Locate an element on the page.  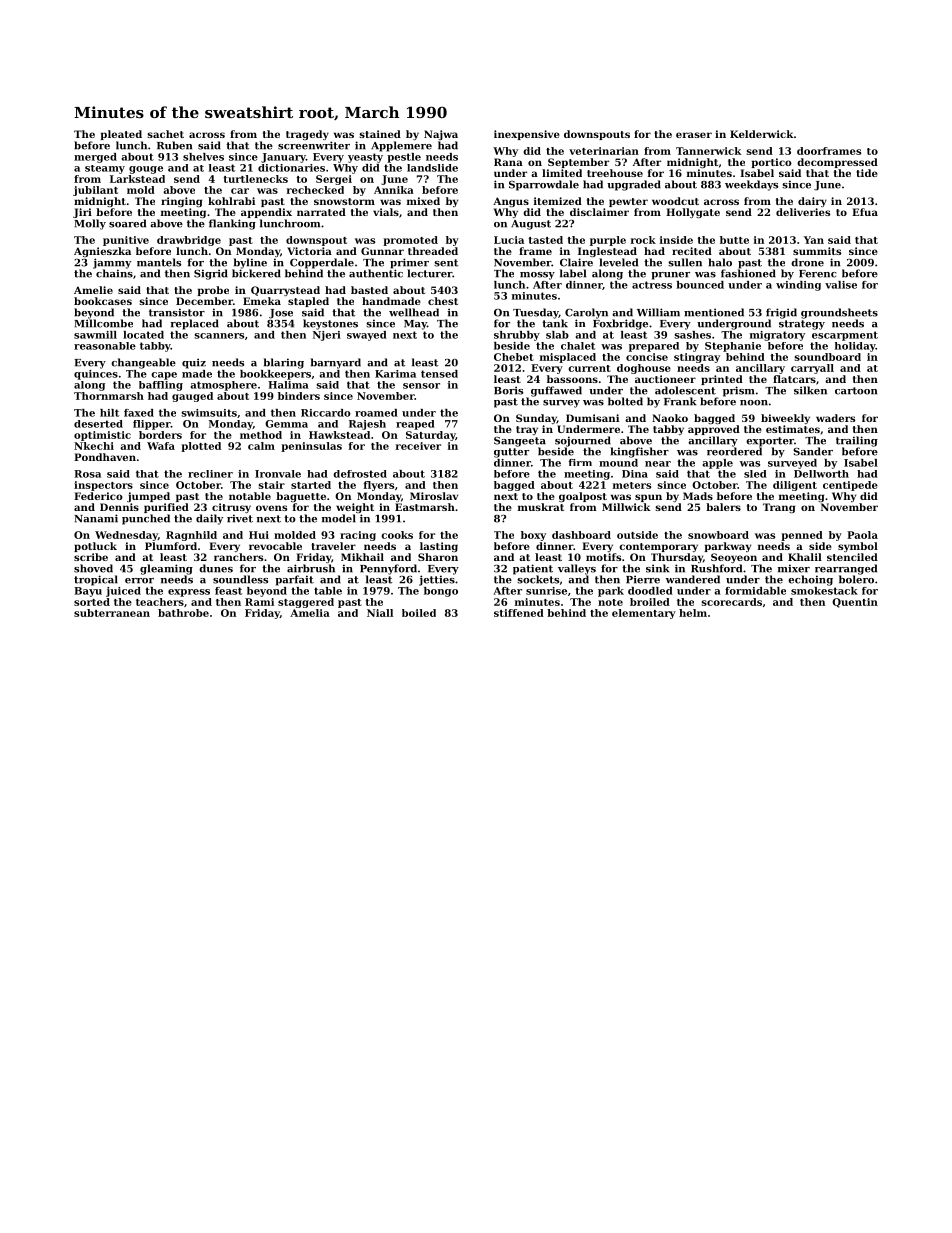
Kelderwick is located at coordinates (762, 134).
